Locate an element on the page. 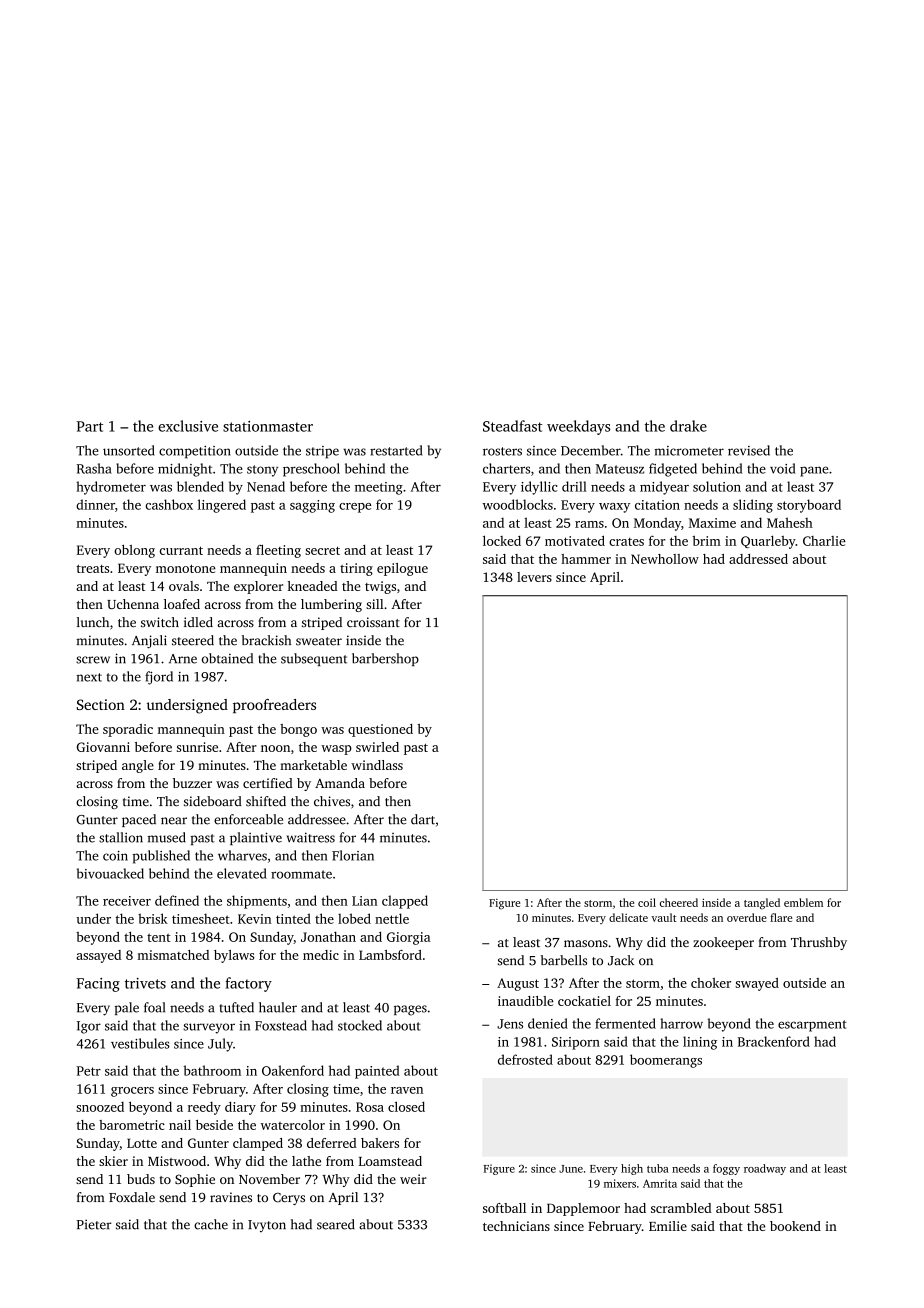 This page has height=1308, width=924. addressed is located at coordinates (758, 559).
